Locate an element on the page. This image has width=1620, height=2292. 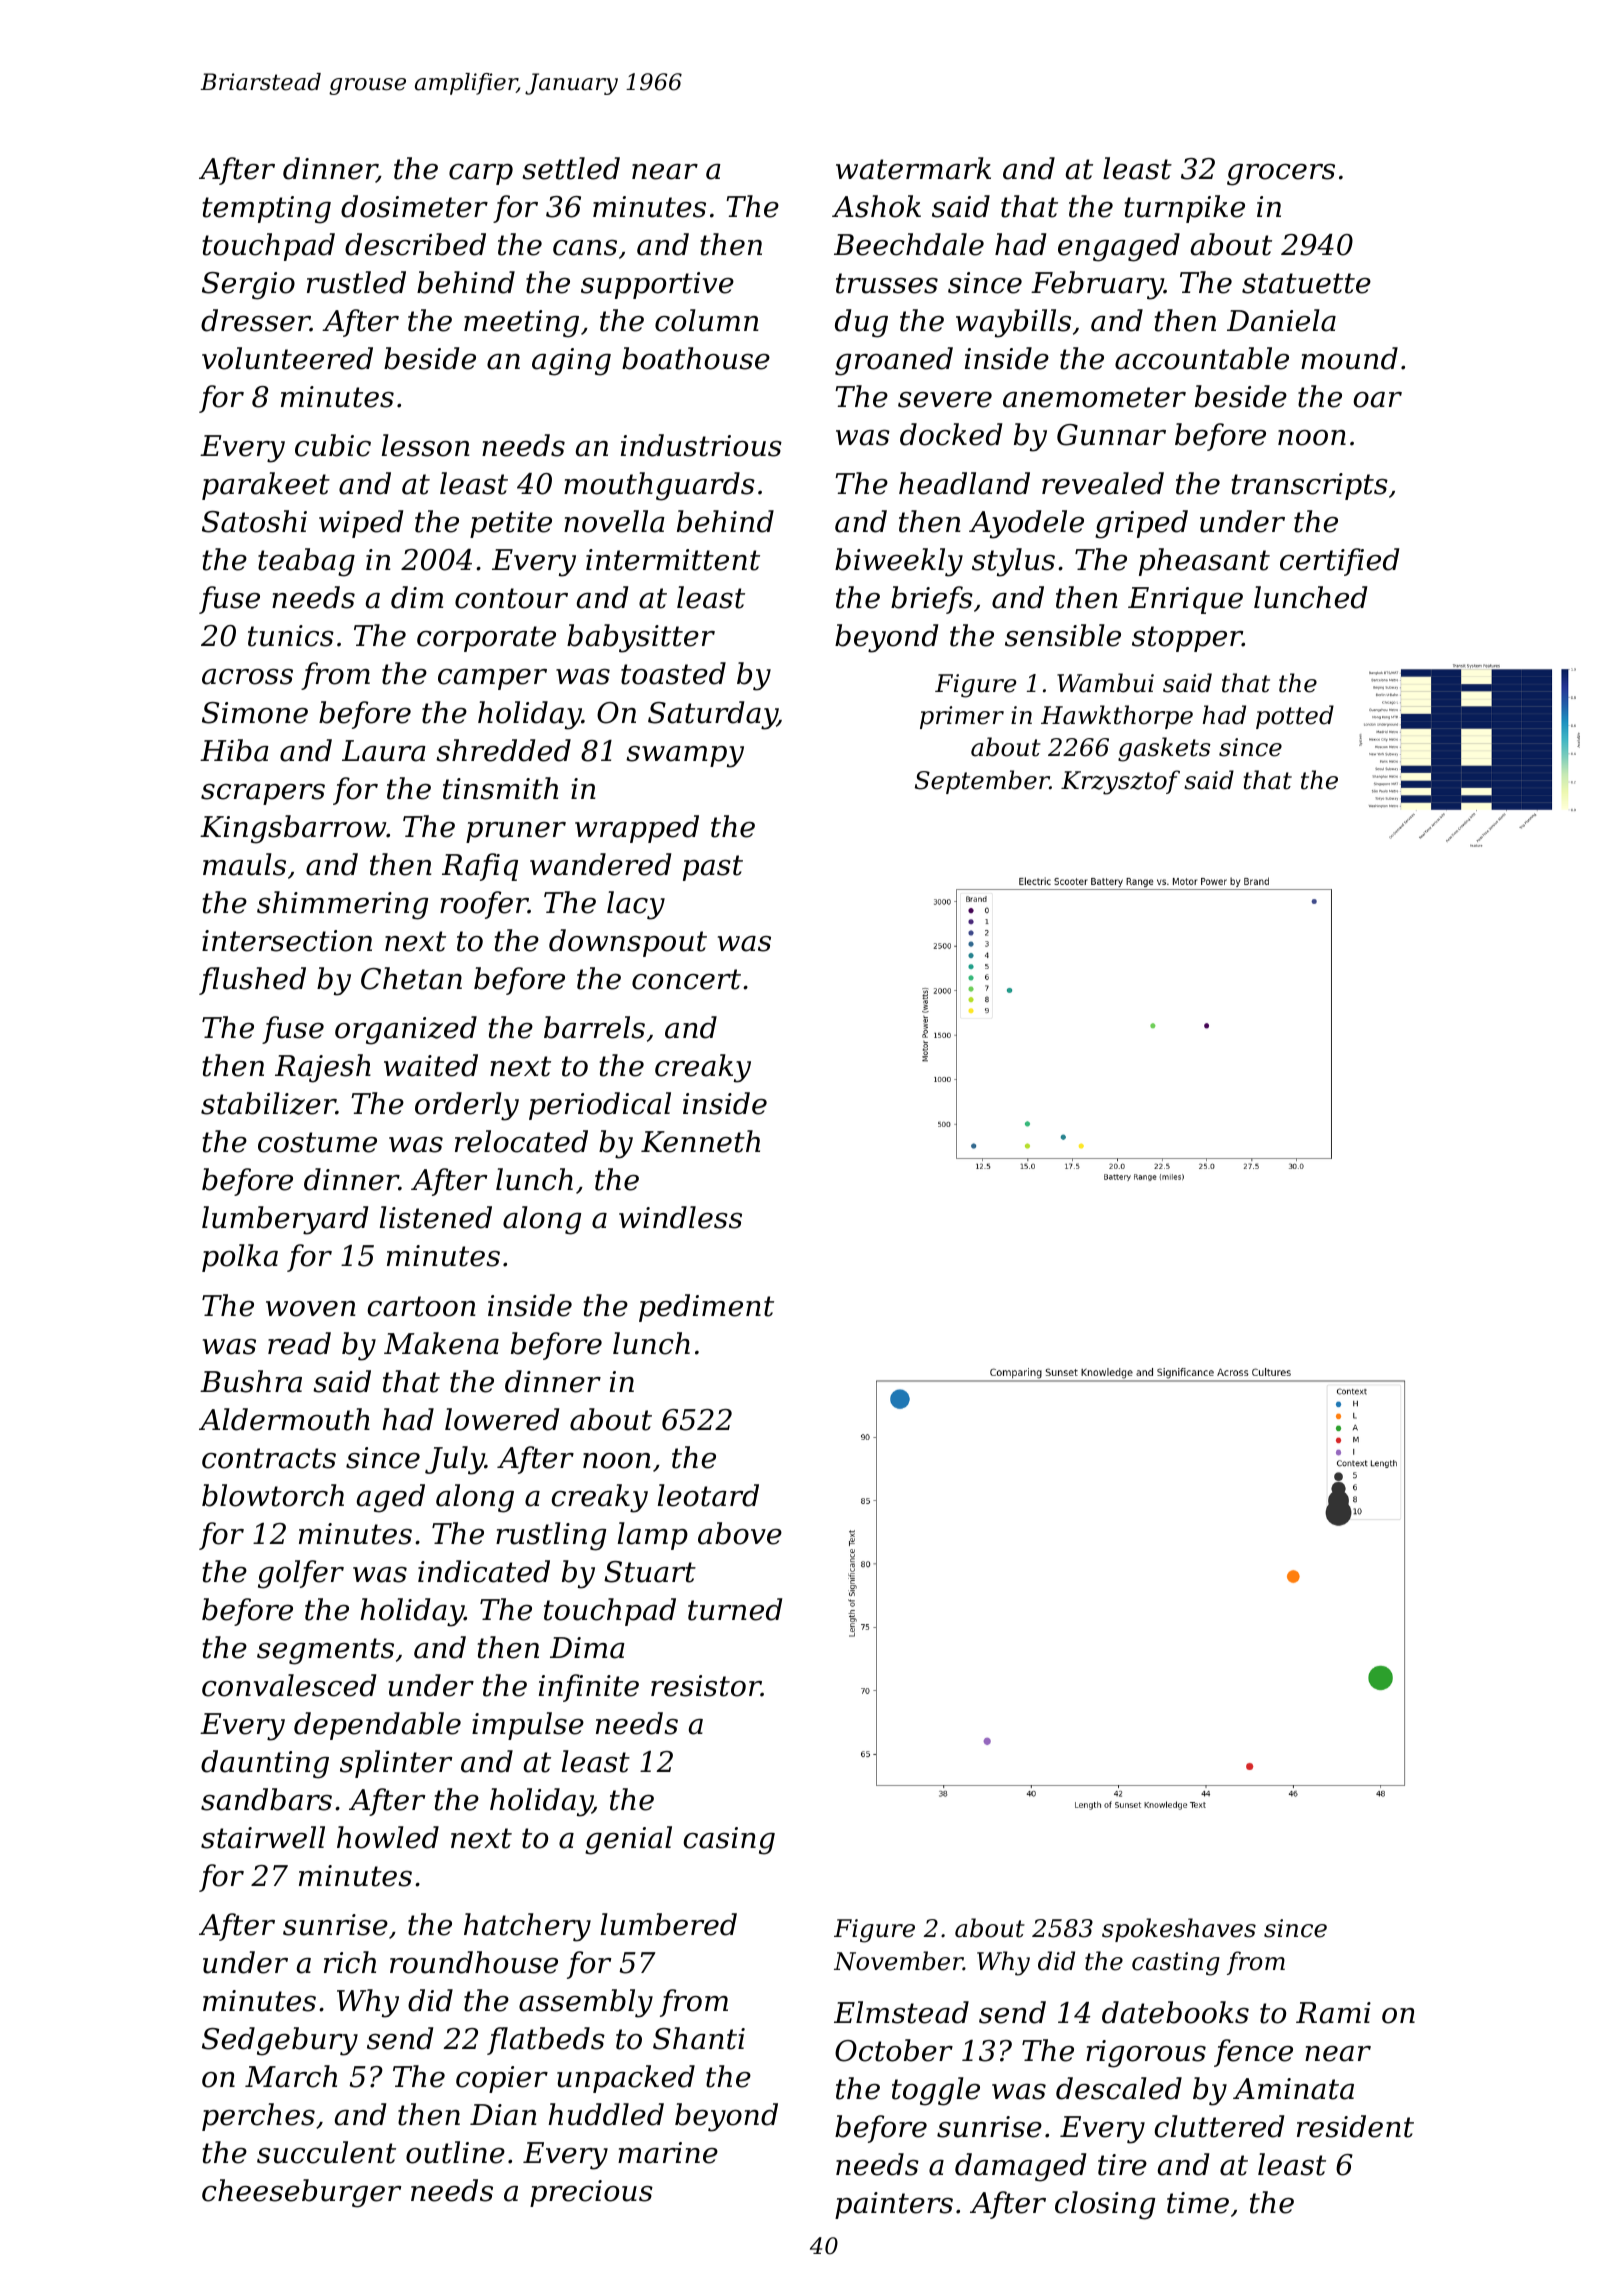
spokeshaves is located at coordinates (1179, 1930).
